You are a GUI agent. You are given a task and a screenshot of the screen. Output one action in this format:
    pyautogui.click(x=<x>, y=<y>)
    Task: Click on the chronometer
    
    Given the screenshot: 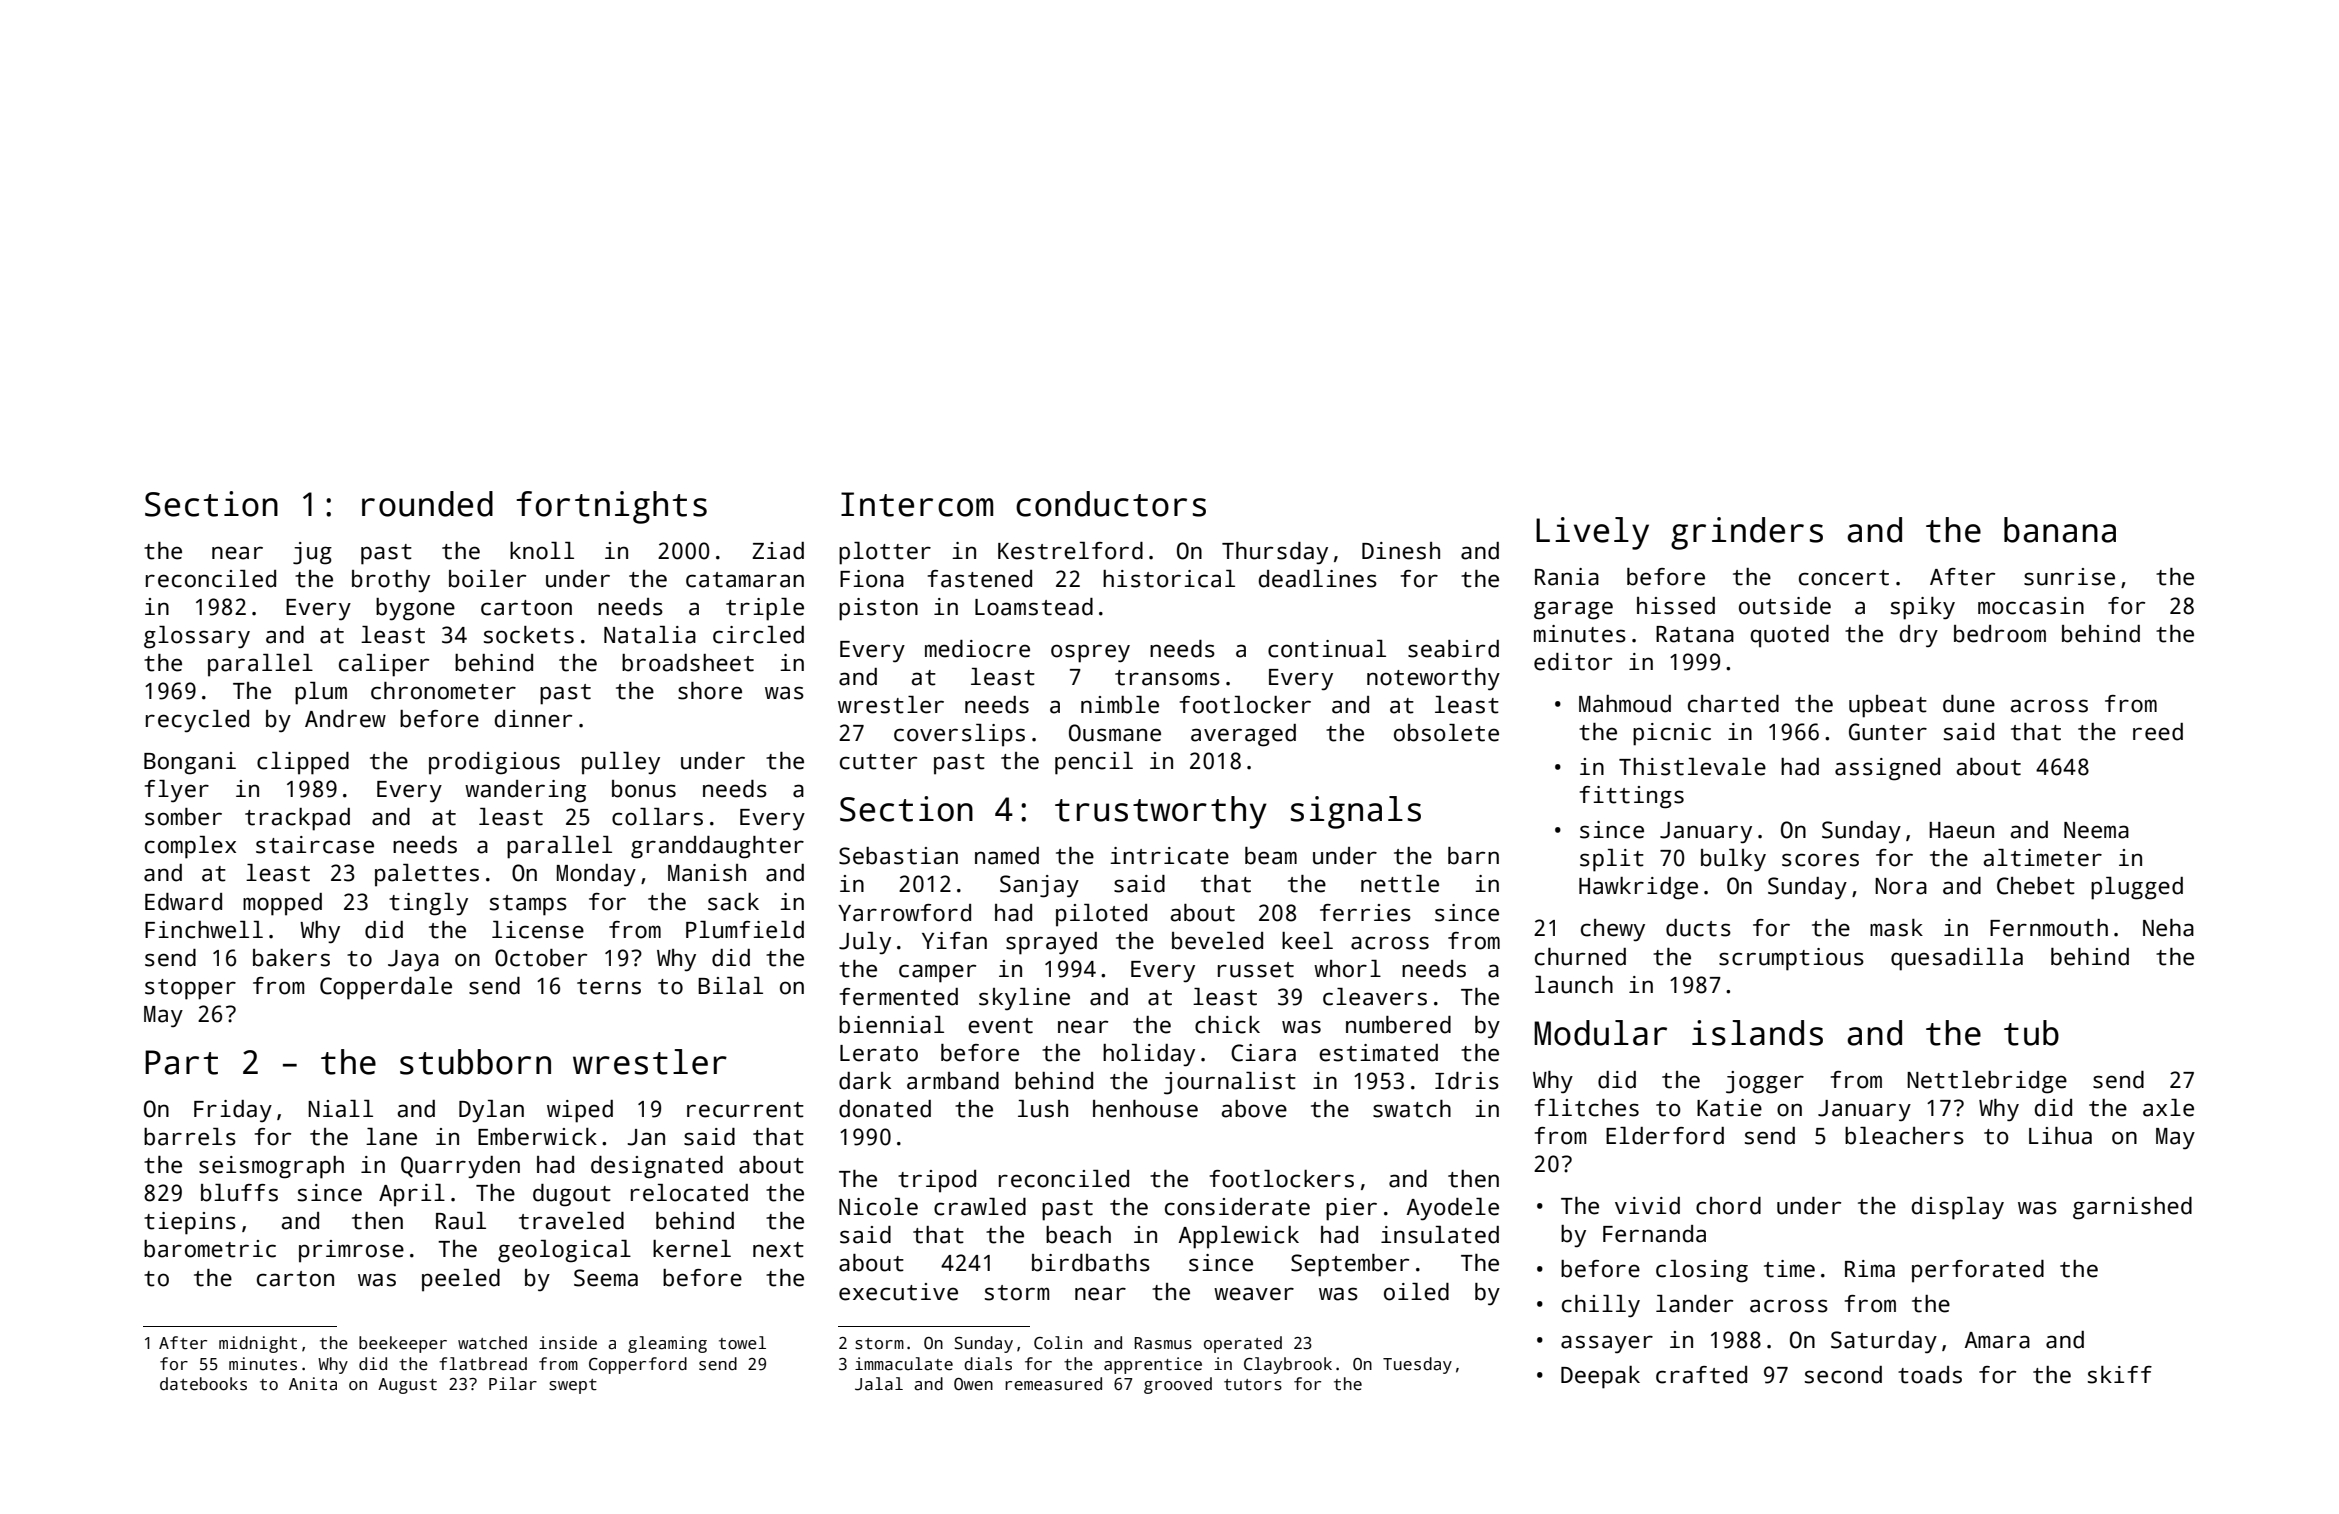 What is the action you would take?
    pyautogui.click(x=443, y=691)
